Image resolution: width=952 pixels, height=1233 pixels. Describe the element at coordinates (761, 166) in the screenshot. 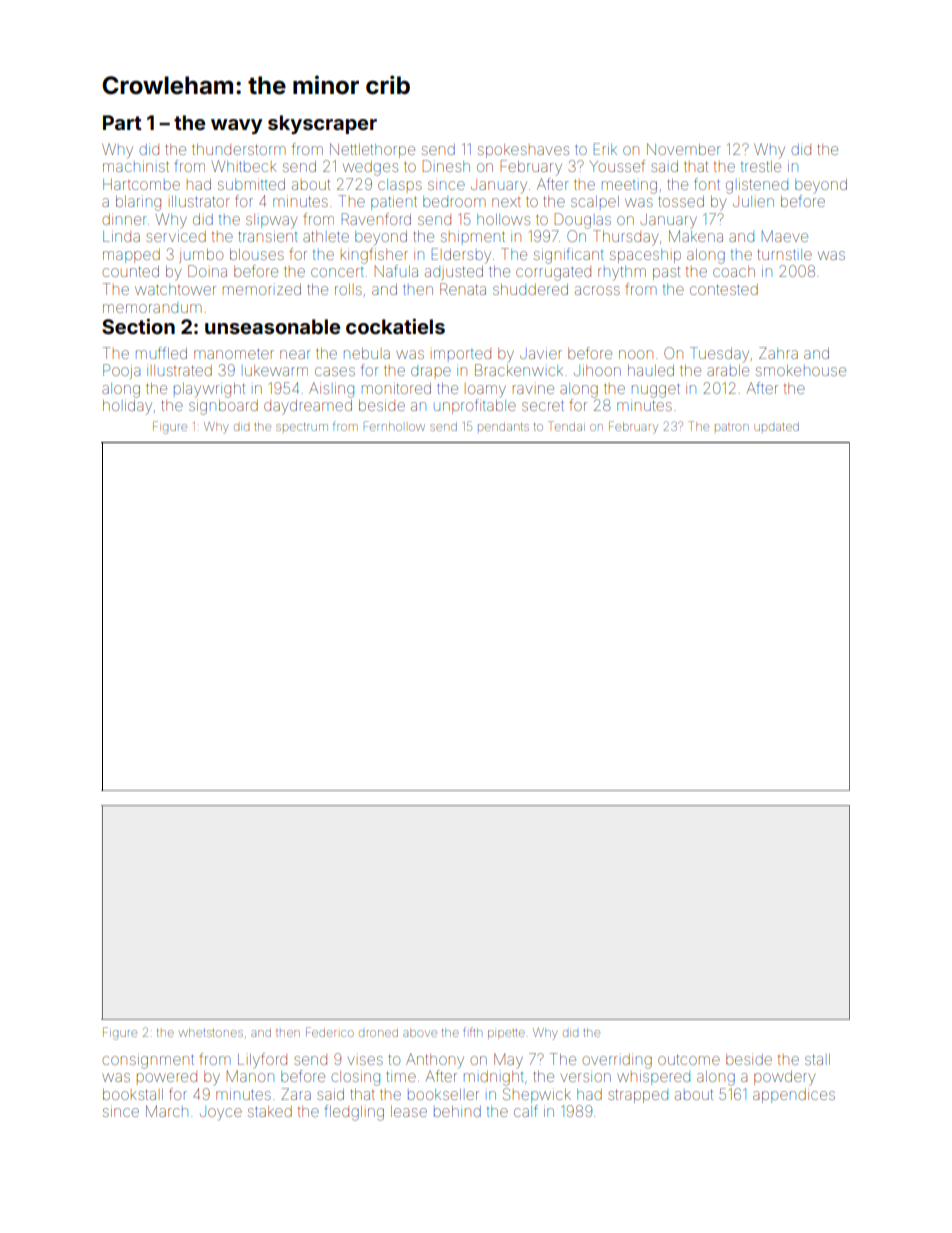

I see `trestle` at that location.
